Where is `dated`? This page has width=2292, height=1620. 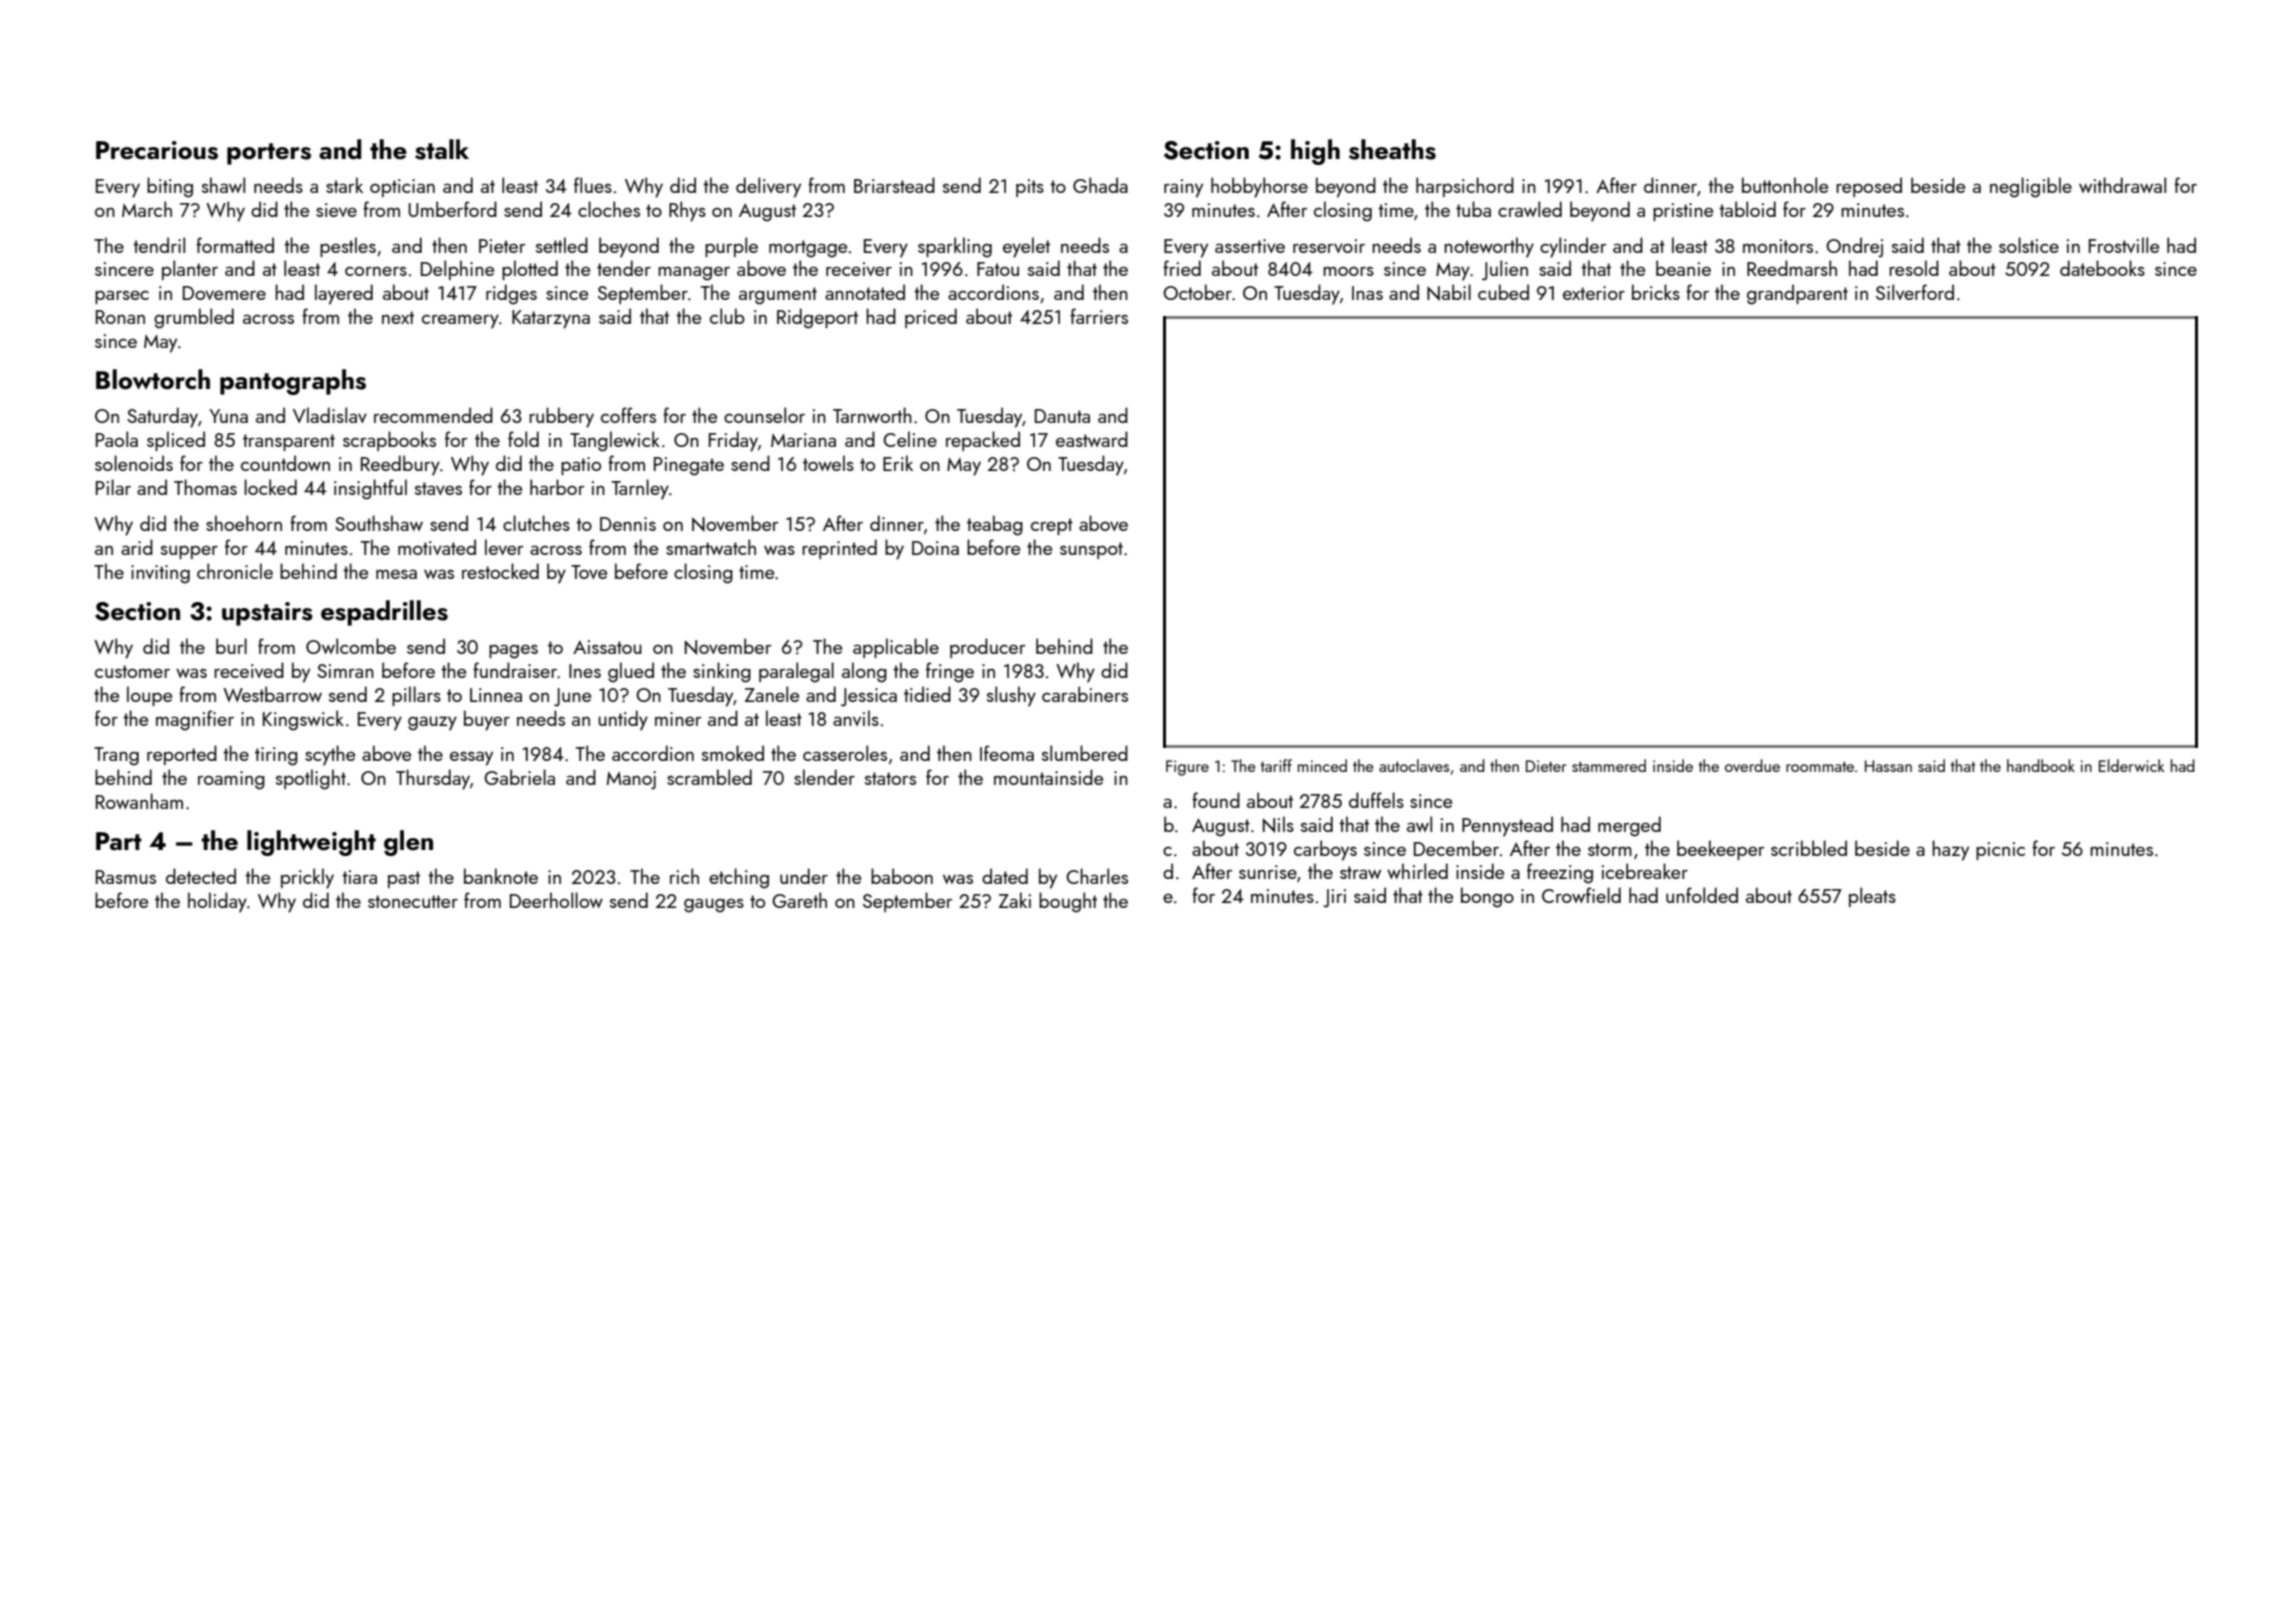
dated is located at coordinates (1005, 876).
